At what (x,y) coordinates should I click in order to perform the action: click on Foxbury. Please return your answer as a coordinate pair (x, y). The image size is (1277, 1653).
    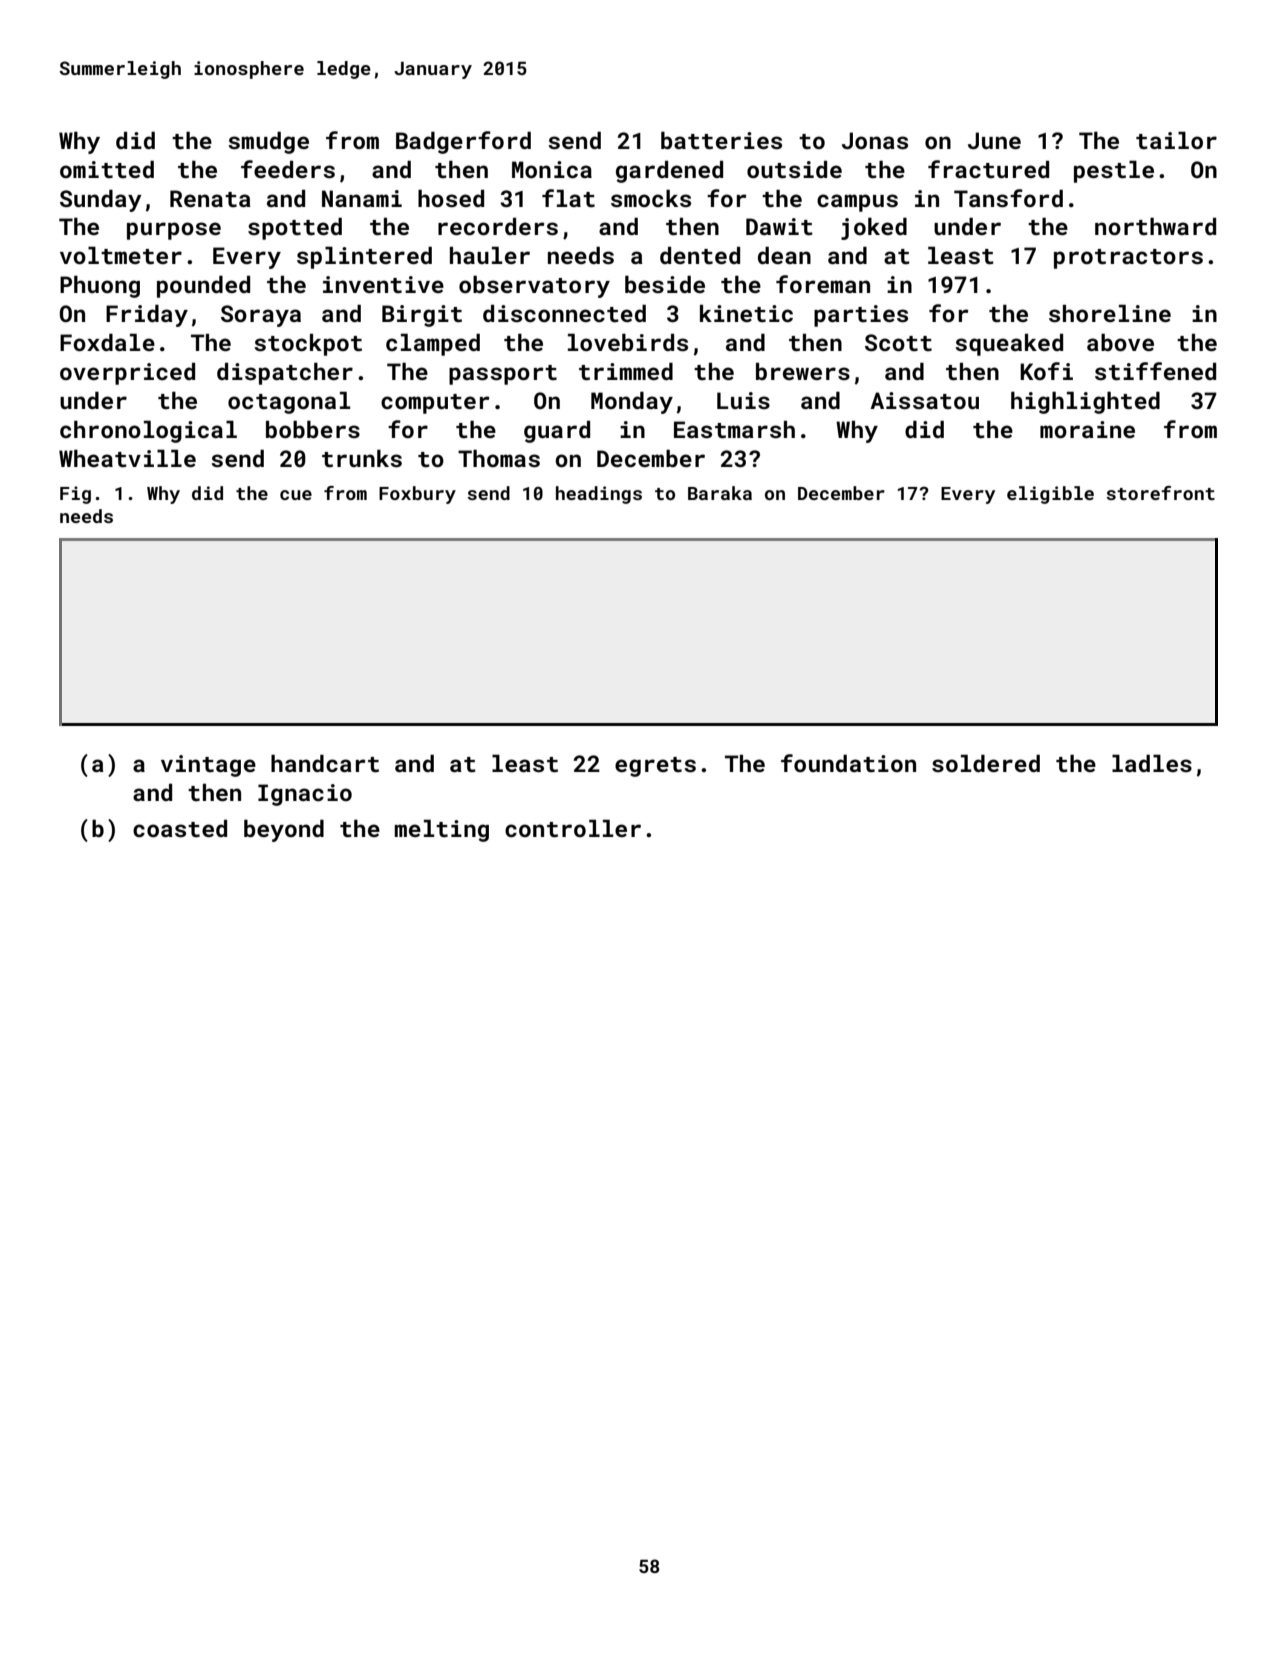
    Looking at the image, I should click on (417, 495).
